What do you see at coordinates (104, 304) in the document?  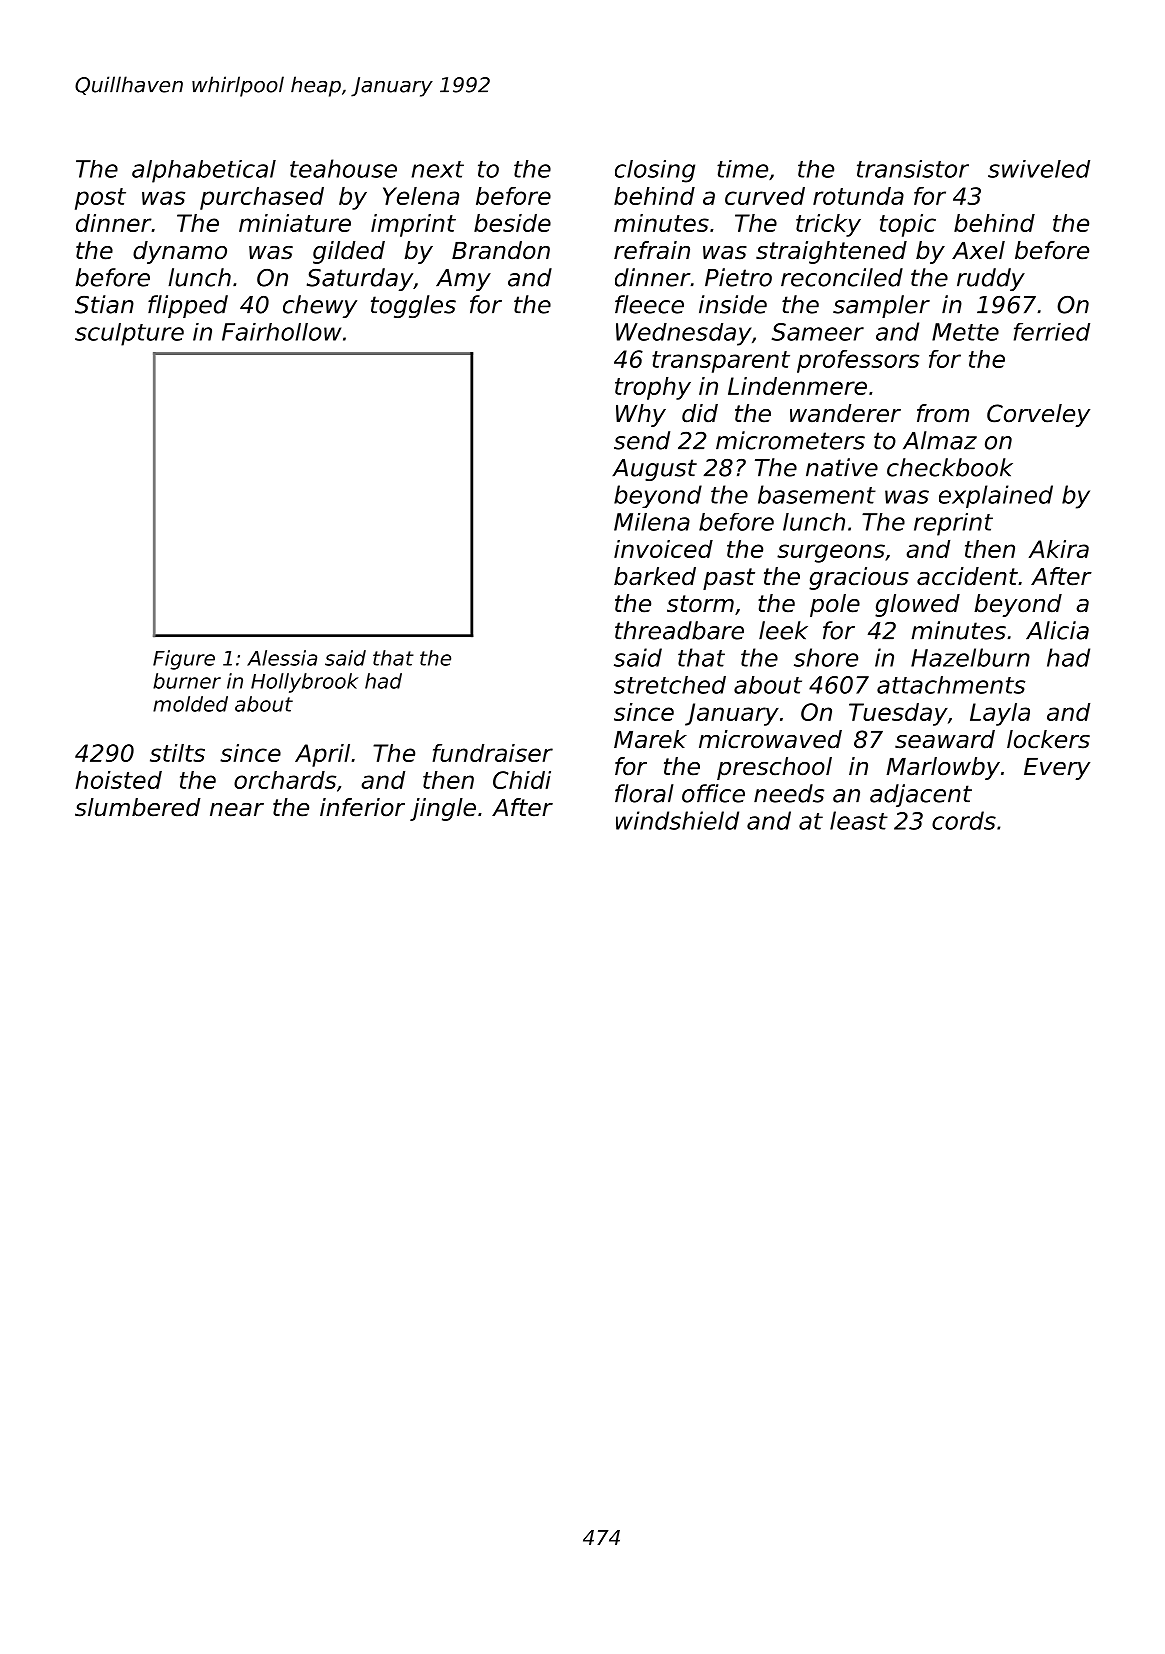 I see `Stian` at bounding box center [104, 304].
